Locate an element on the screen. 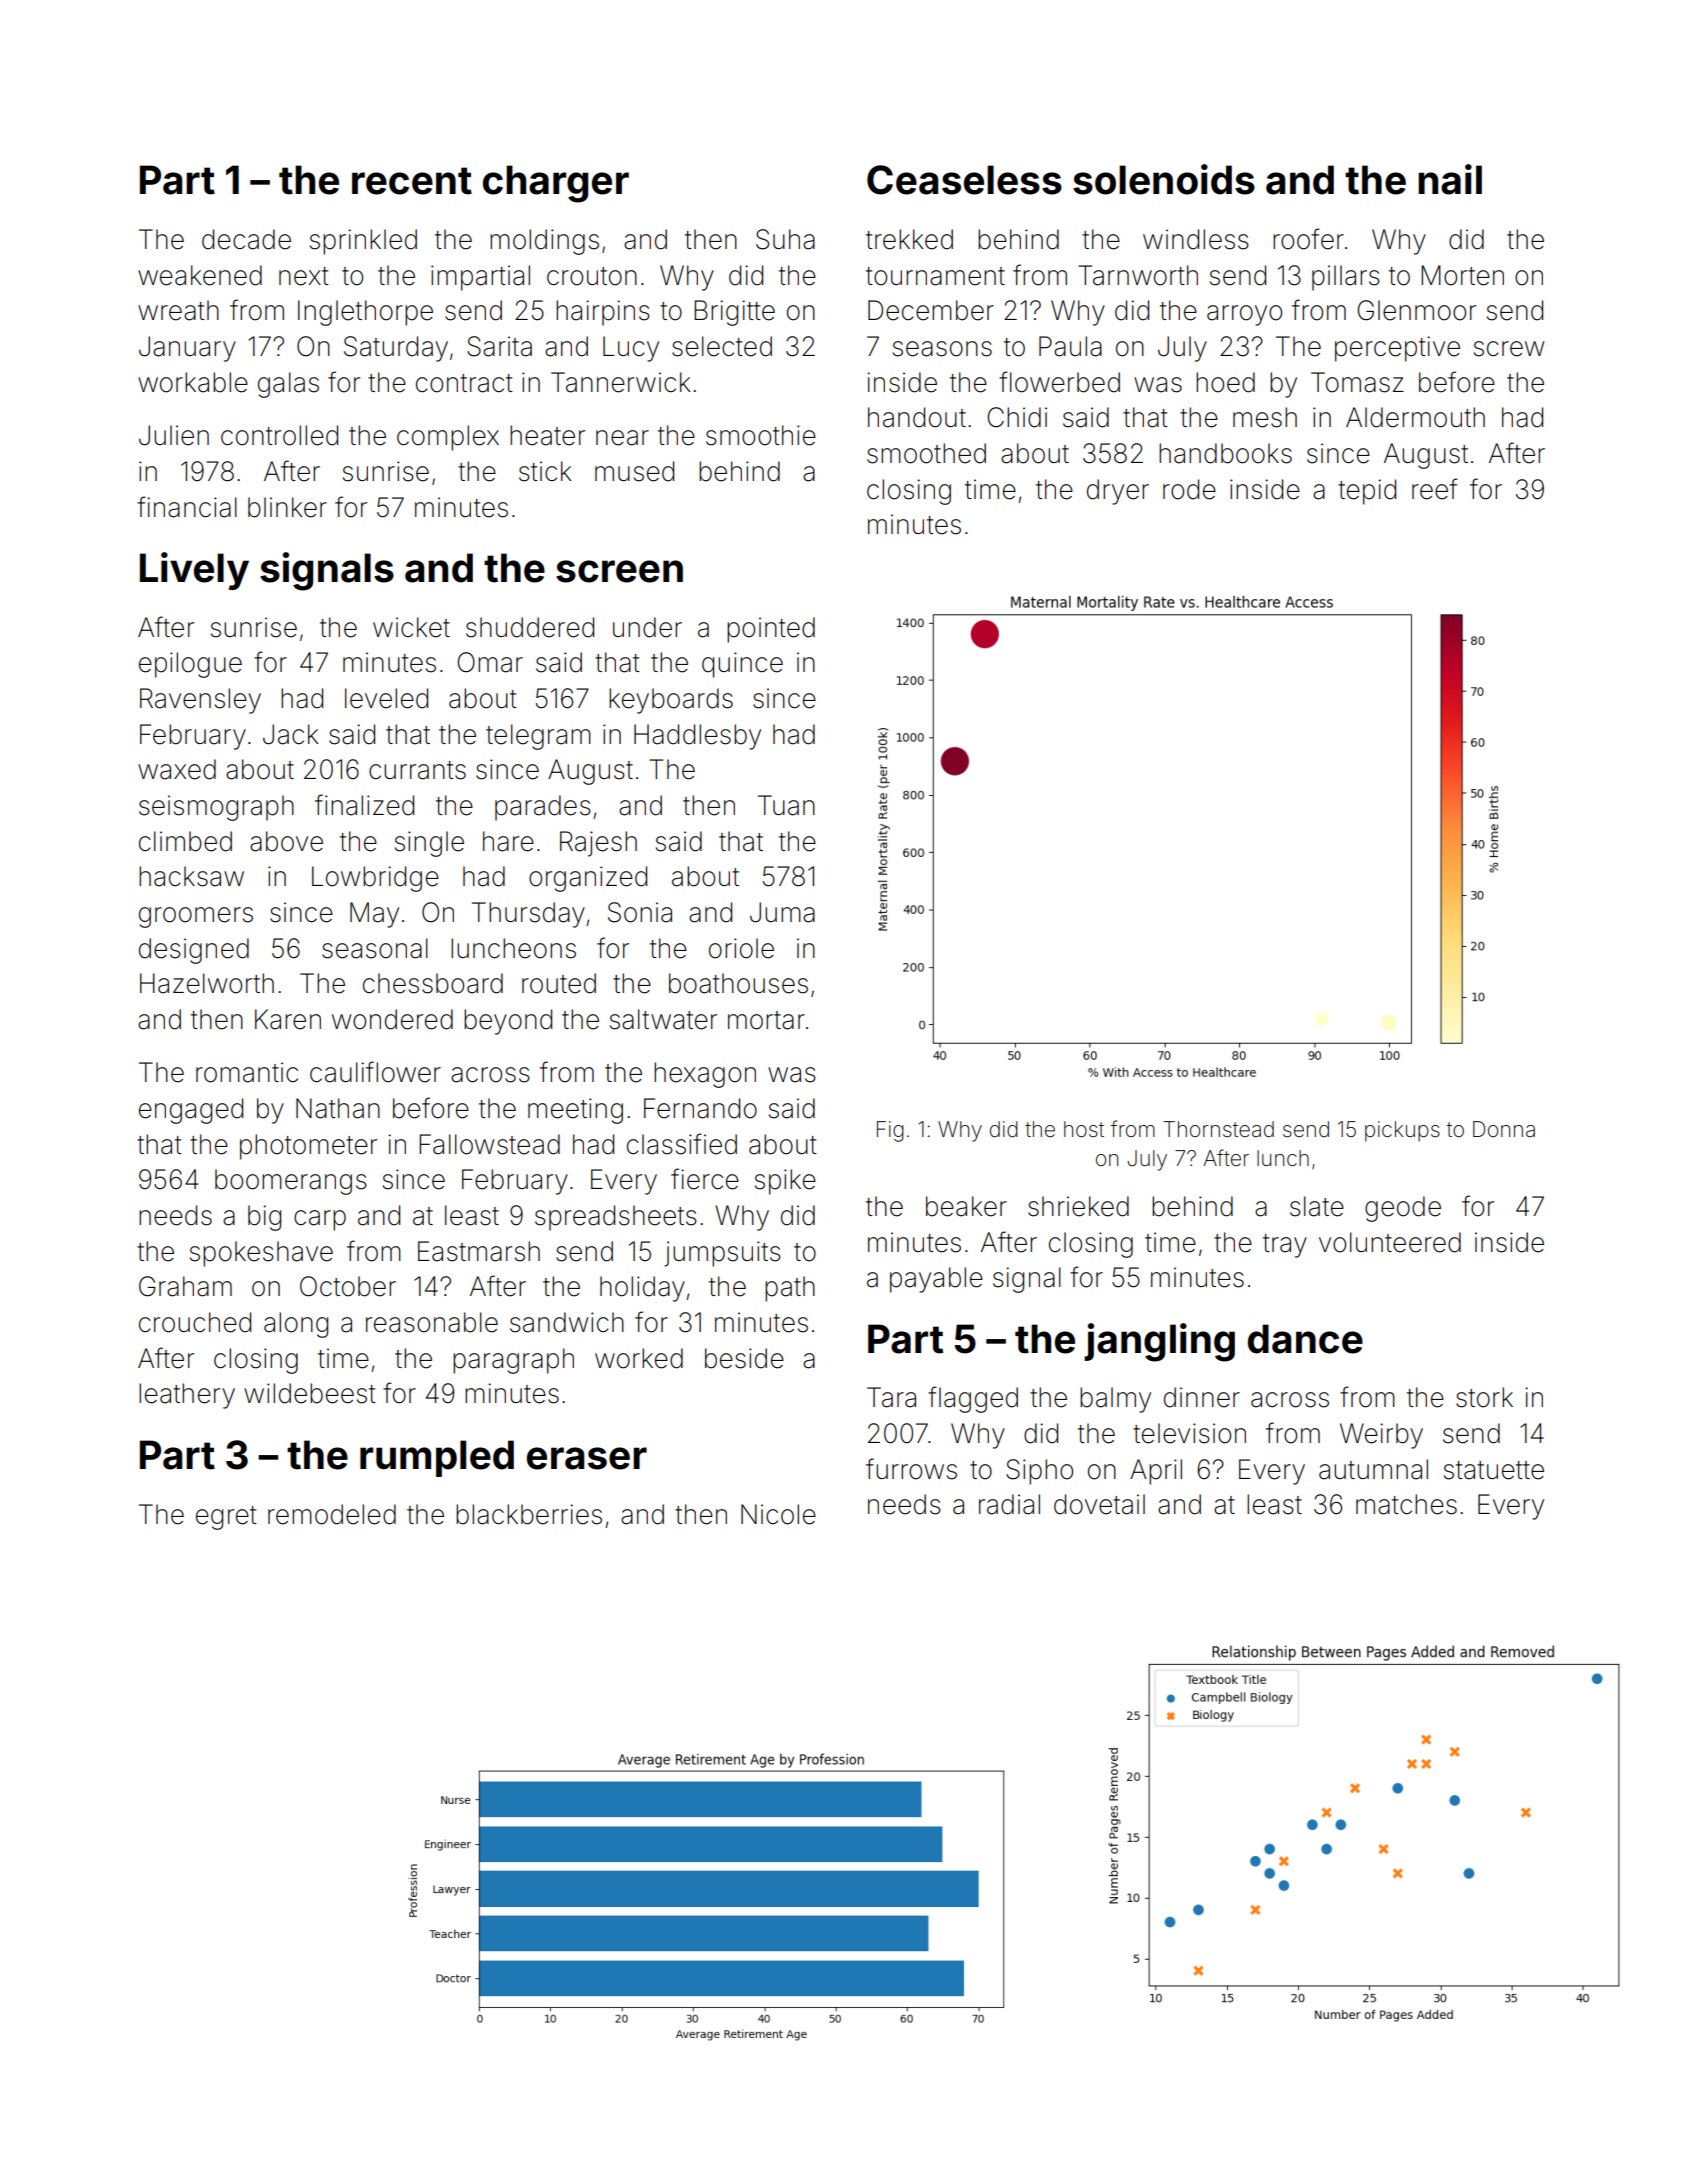  seasons is located at coordinates (942, 349).
